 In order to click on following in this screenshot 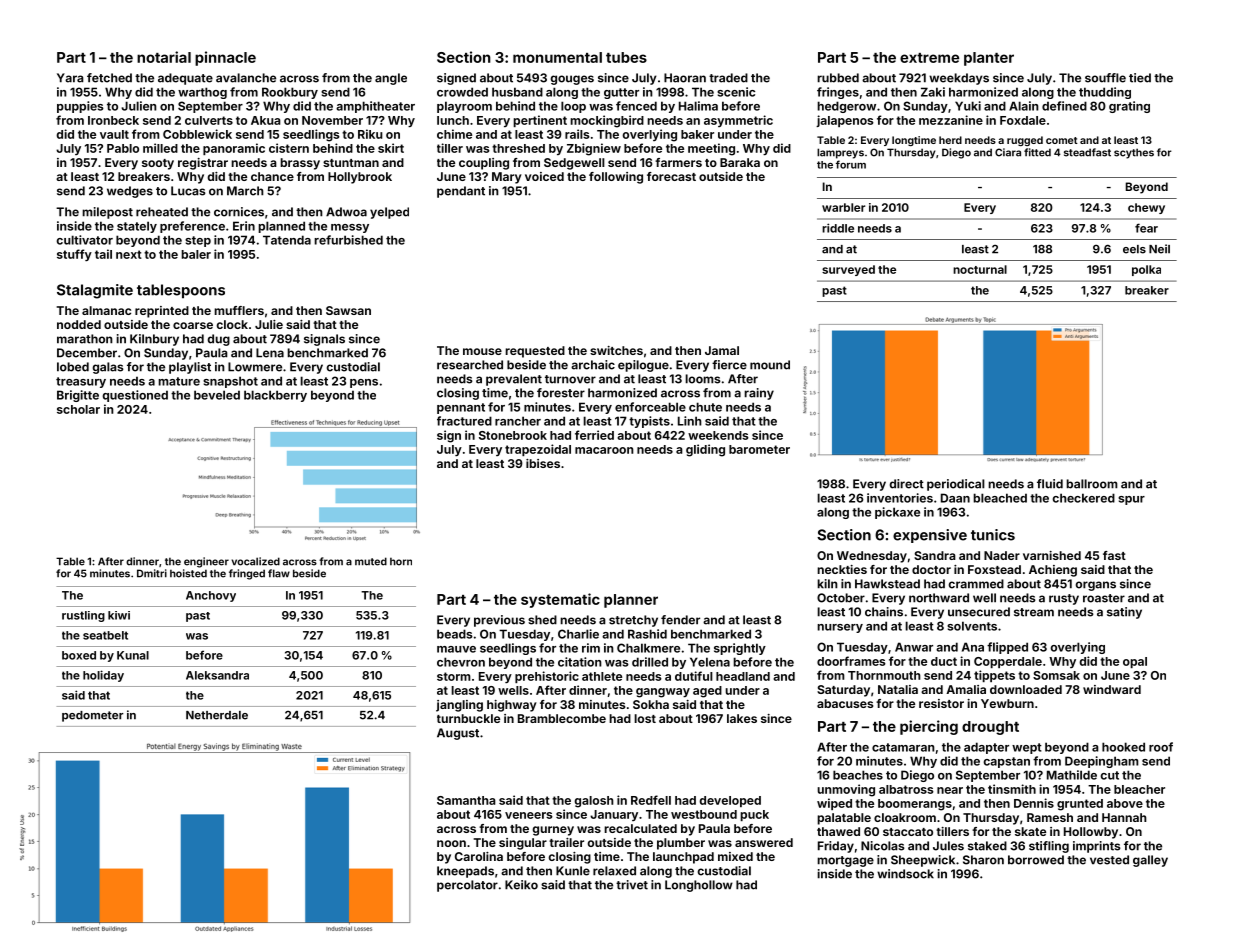, I will do `click(616, 178)`.
